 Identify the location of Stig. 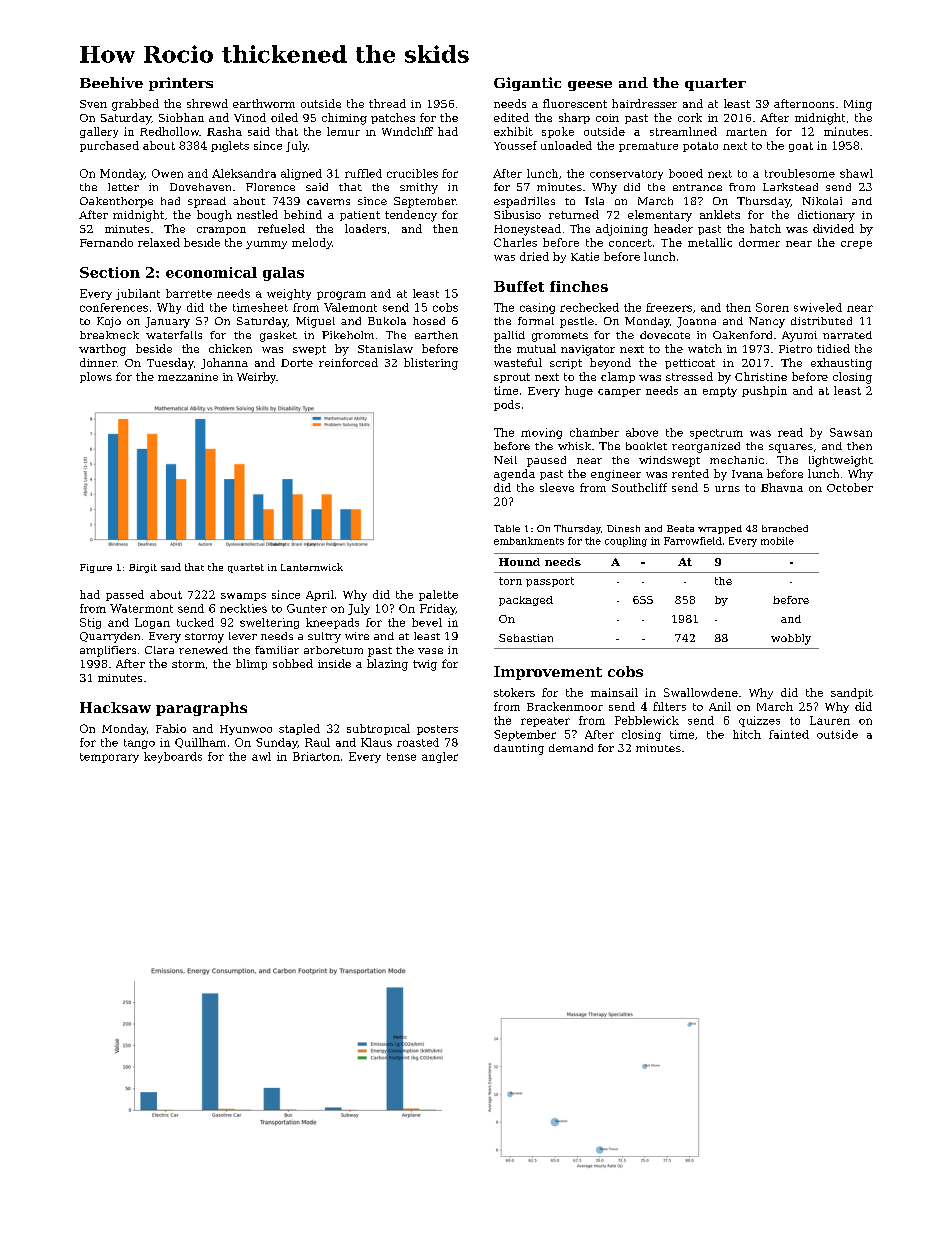
(90, 623).
